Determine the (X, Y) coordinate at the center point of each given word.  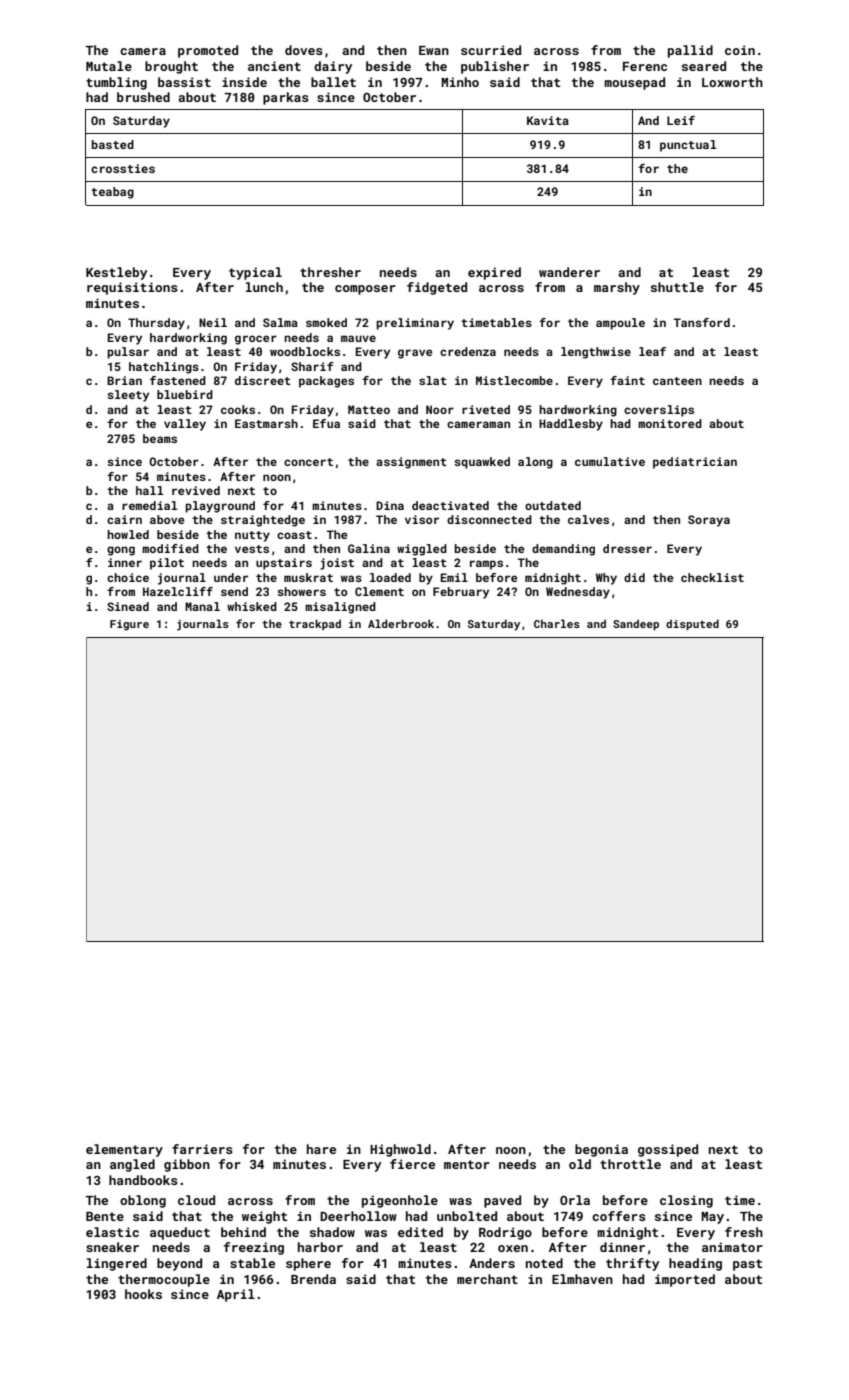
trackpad (315, 624)
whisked (252, 606)
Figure (129, 625)
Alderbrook (401, 623)
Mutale (109, 66)
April (236, 1295)
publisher (495, 67)
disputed (692, 625)
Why (606, 579)
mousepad (634, 83)
